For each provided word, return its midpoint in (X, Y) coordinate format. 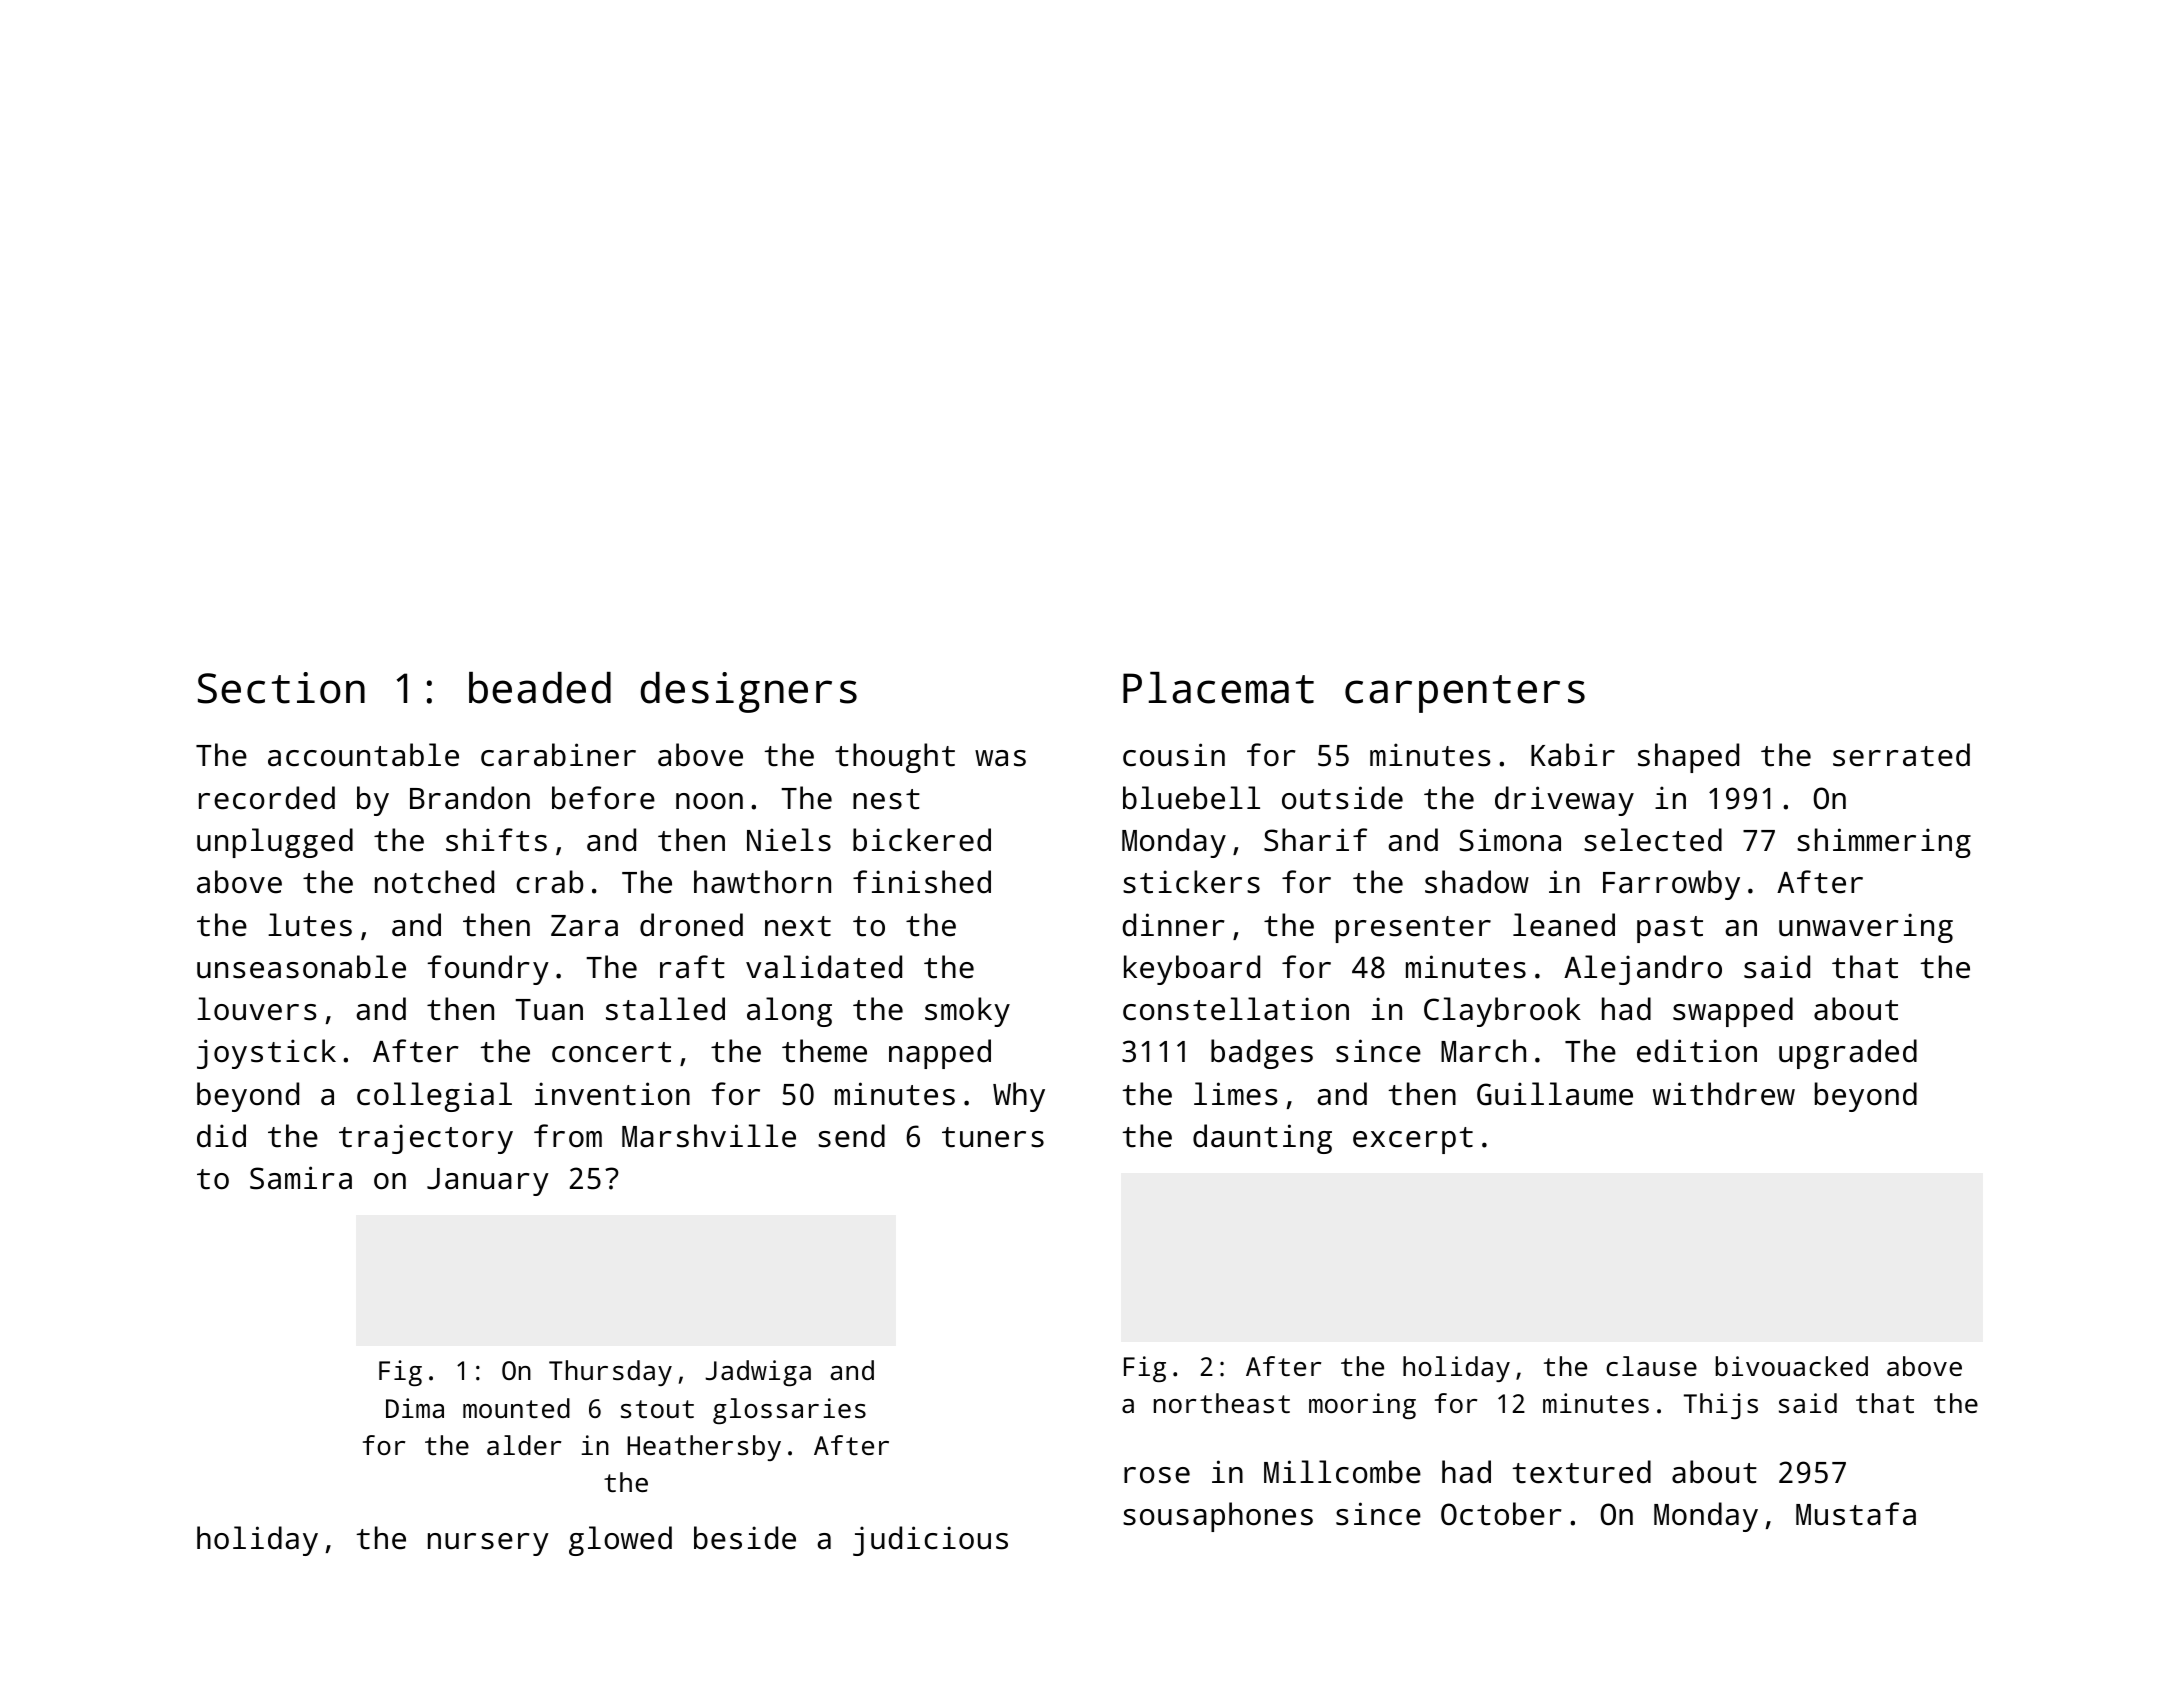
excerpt (1413, 1140)
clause (1651, 1366)
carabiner (558, 755)
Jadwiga (758, 1373)
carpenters (1465, 694)
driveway (1564, 801)
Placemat (1218, 688)
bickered (922, 840)
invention (612, 1094)
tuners (993, 1137)
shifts (496, 840)
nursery (488, 1544)
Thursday (610, 1373)
